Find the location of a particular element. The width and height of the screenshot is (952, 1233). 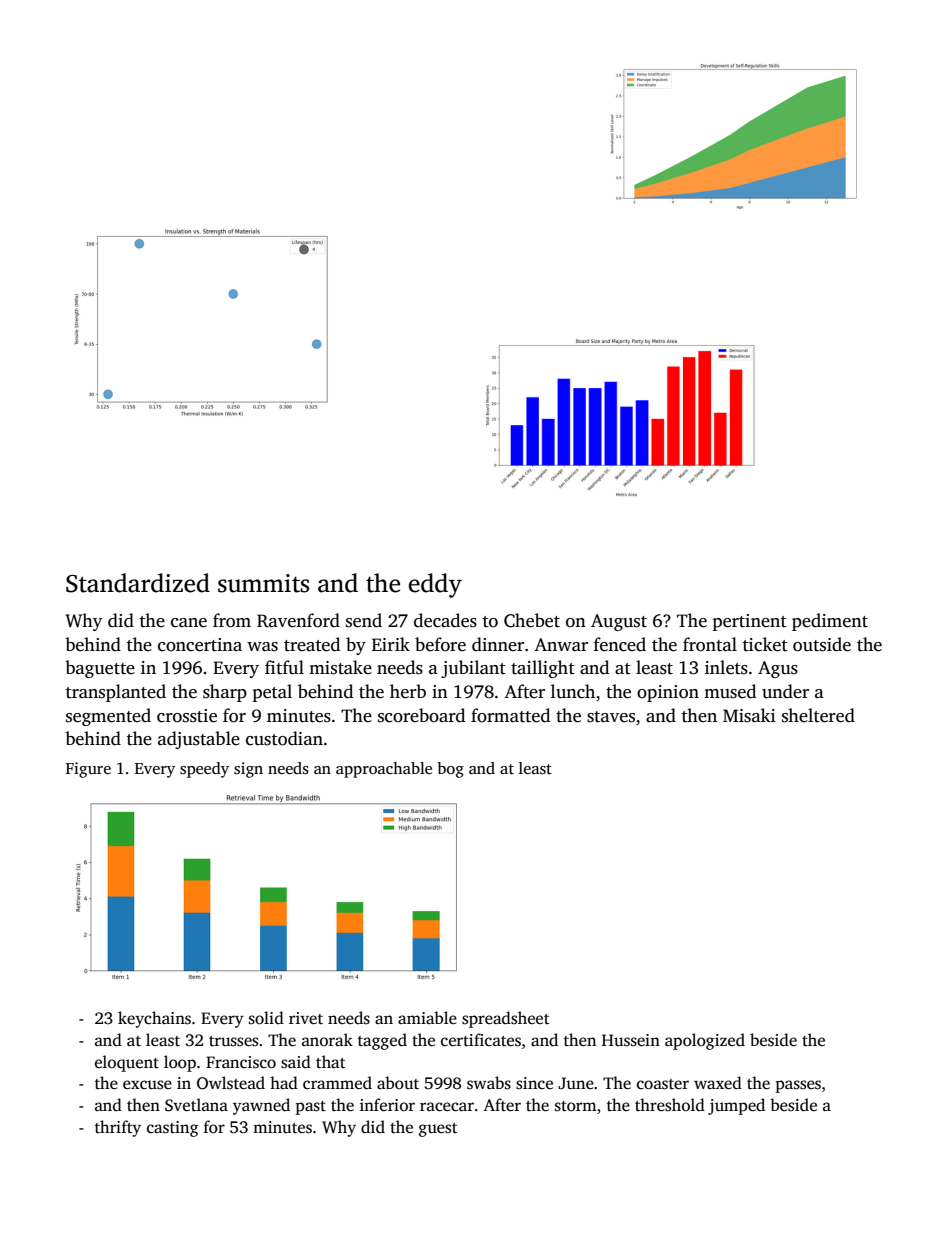

fitful is located at coordinates (284, 667).
